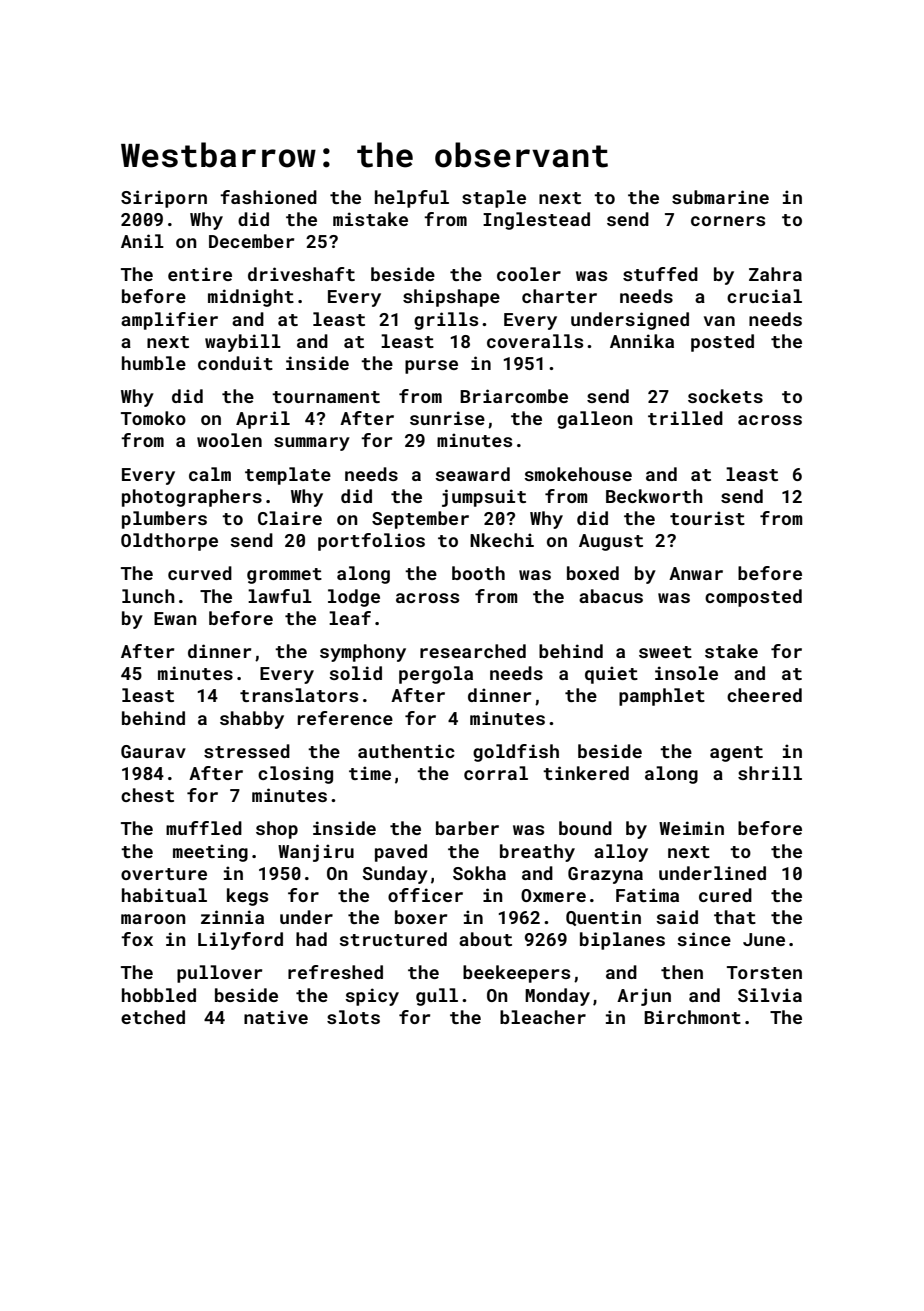  Describe the element at coordinates (142, 241) in the image. I see `Anil` at that location.
